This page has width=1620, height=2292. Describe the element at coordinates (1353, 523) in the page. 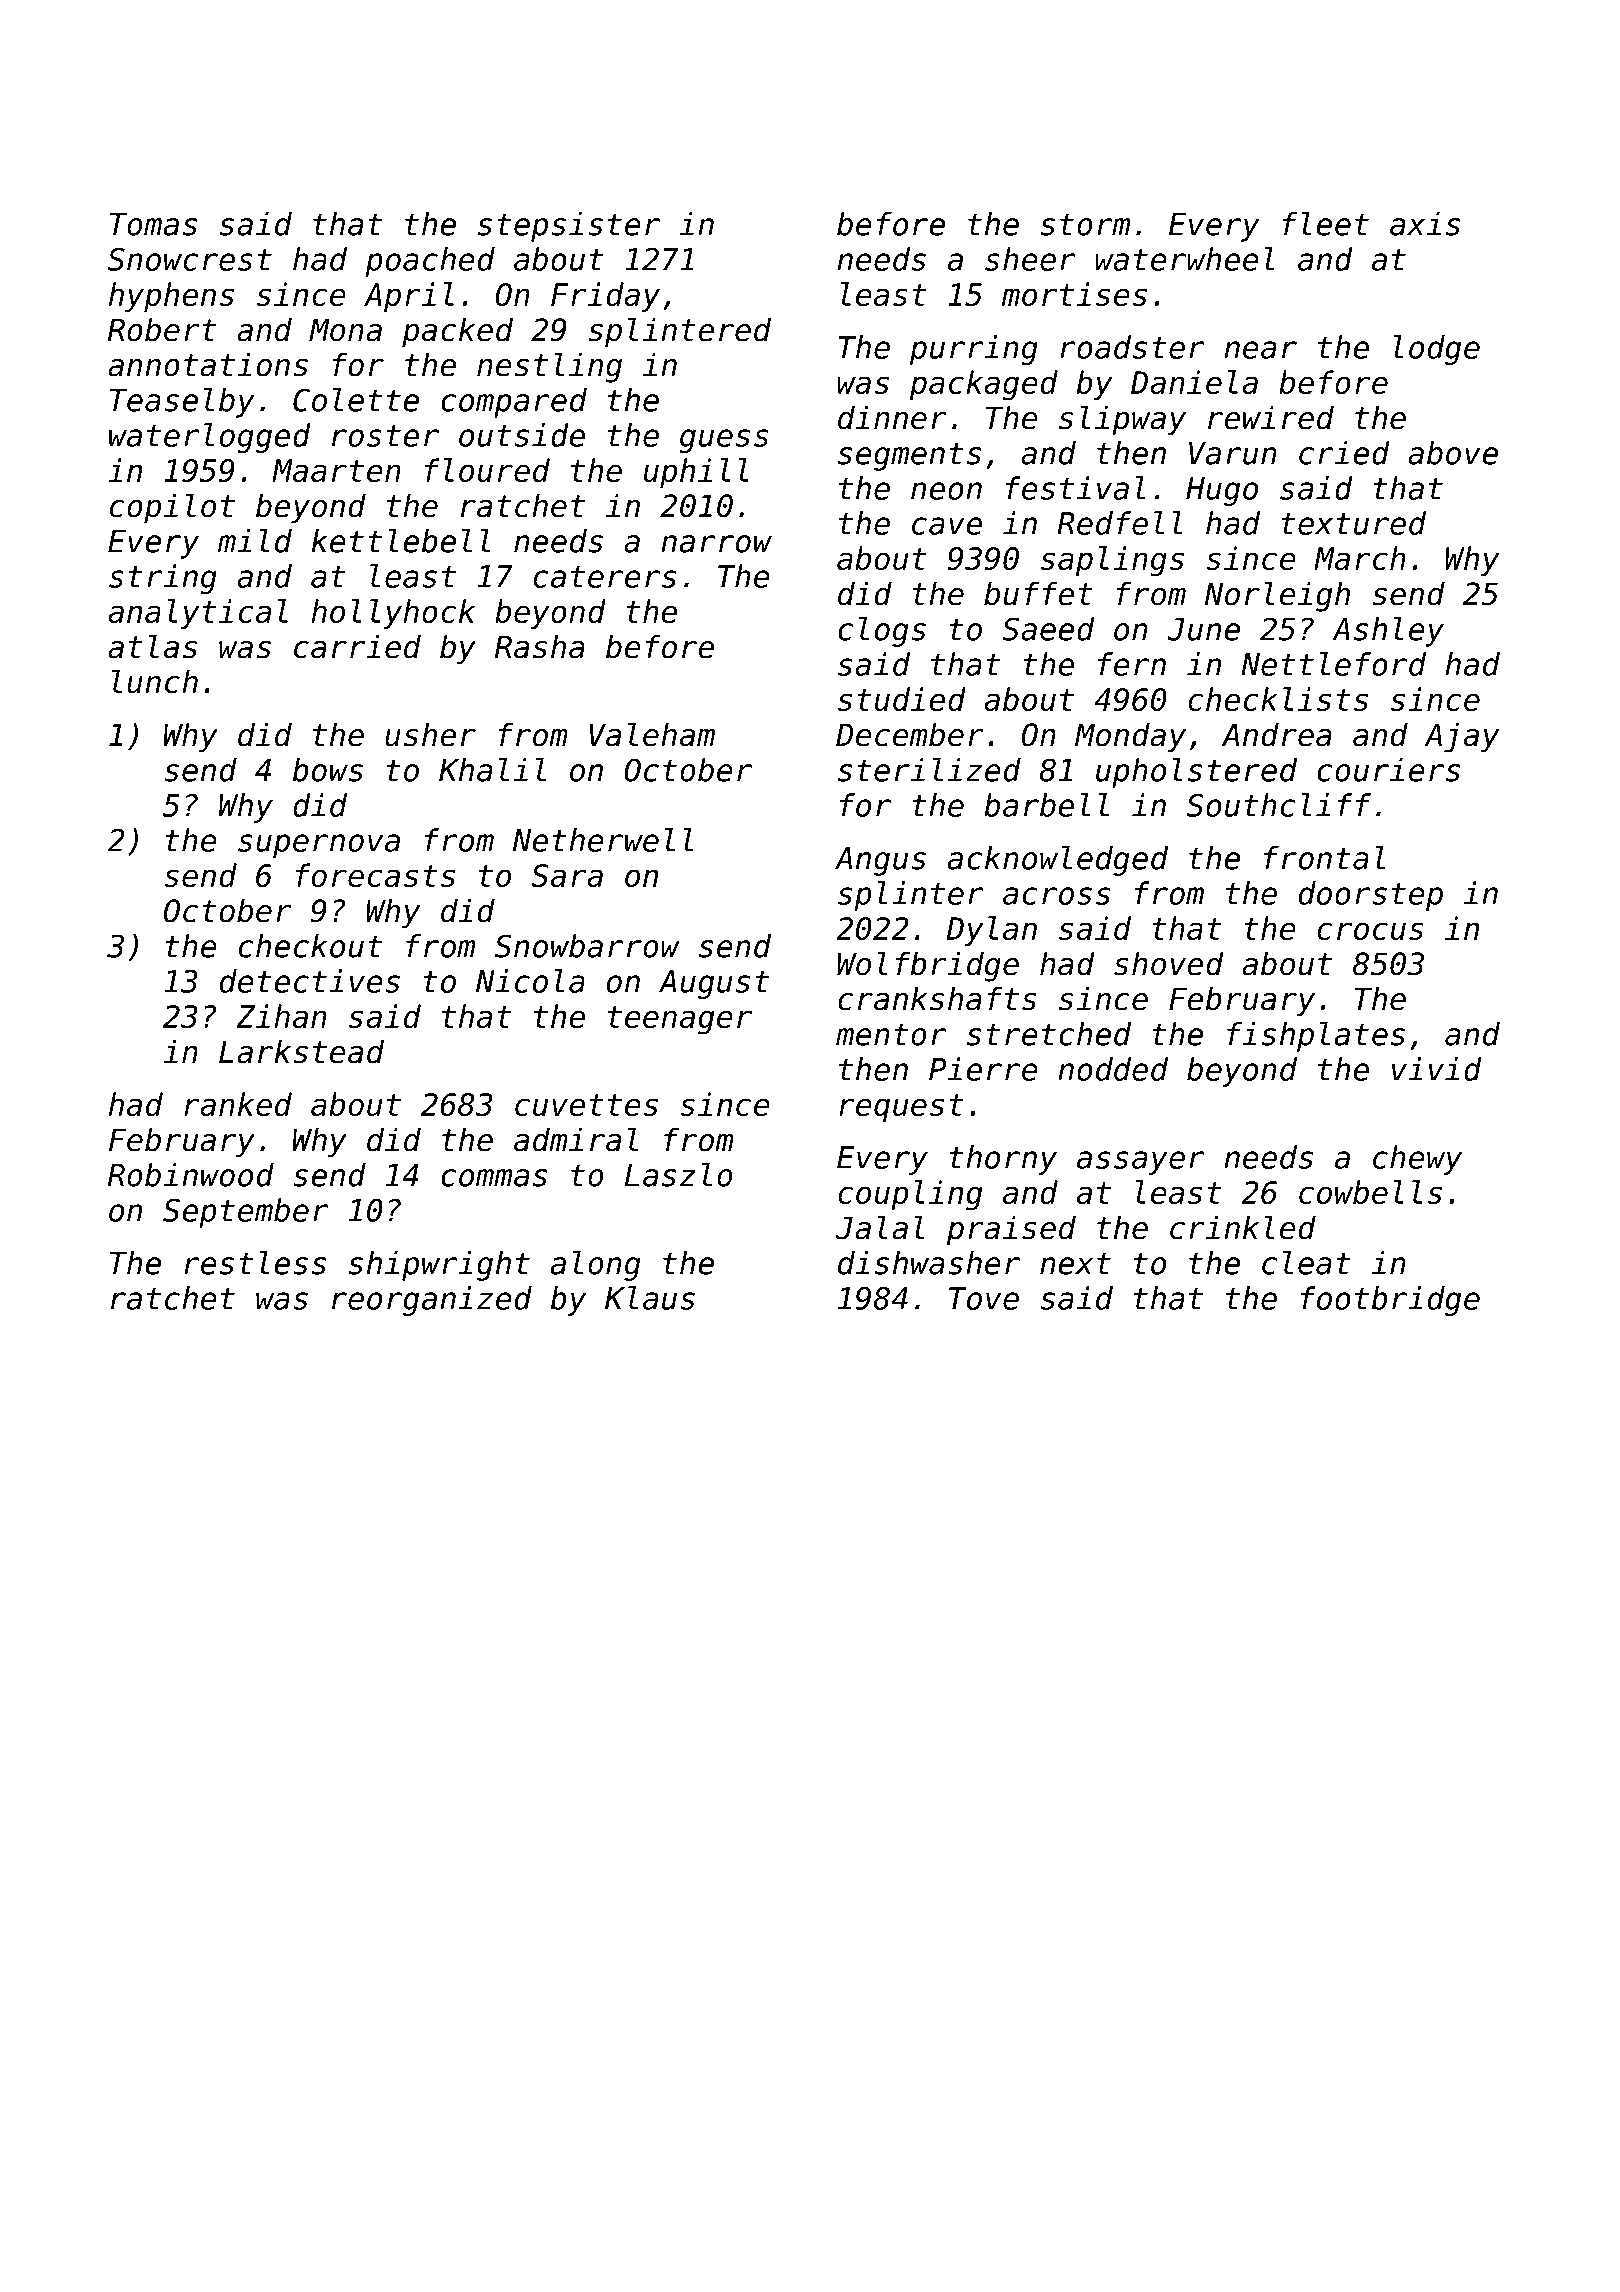

I see `textured` at that location.
